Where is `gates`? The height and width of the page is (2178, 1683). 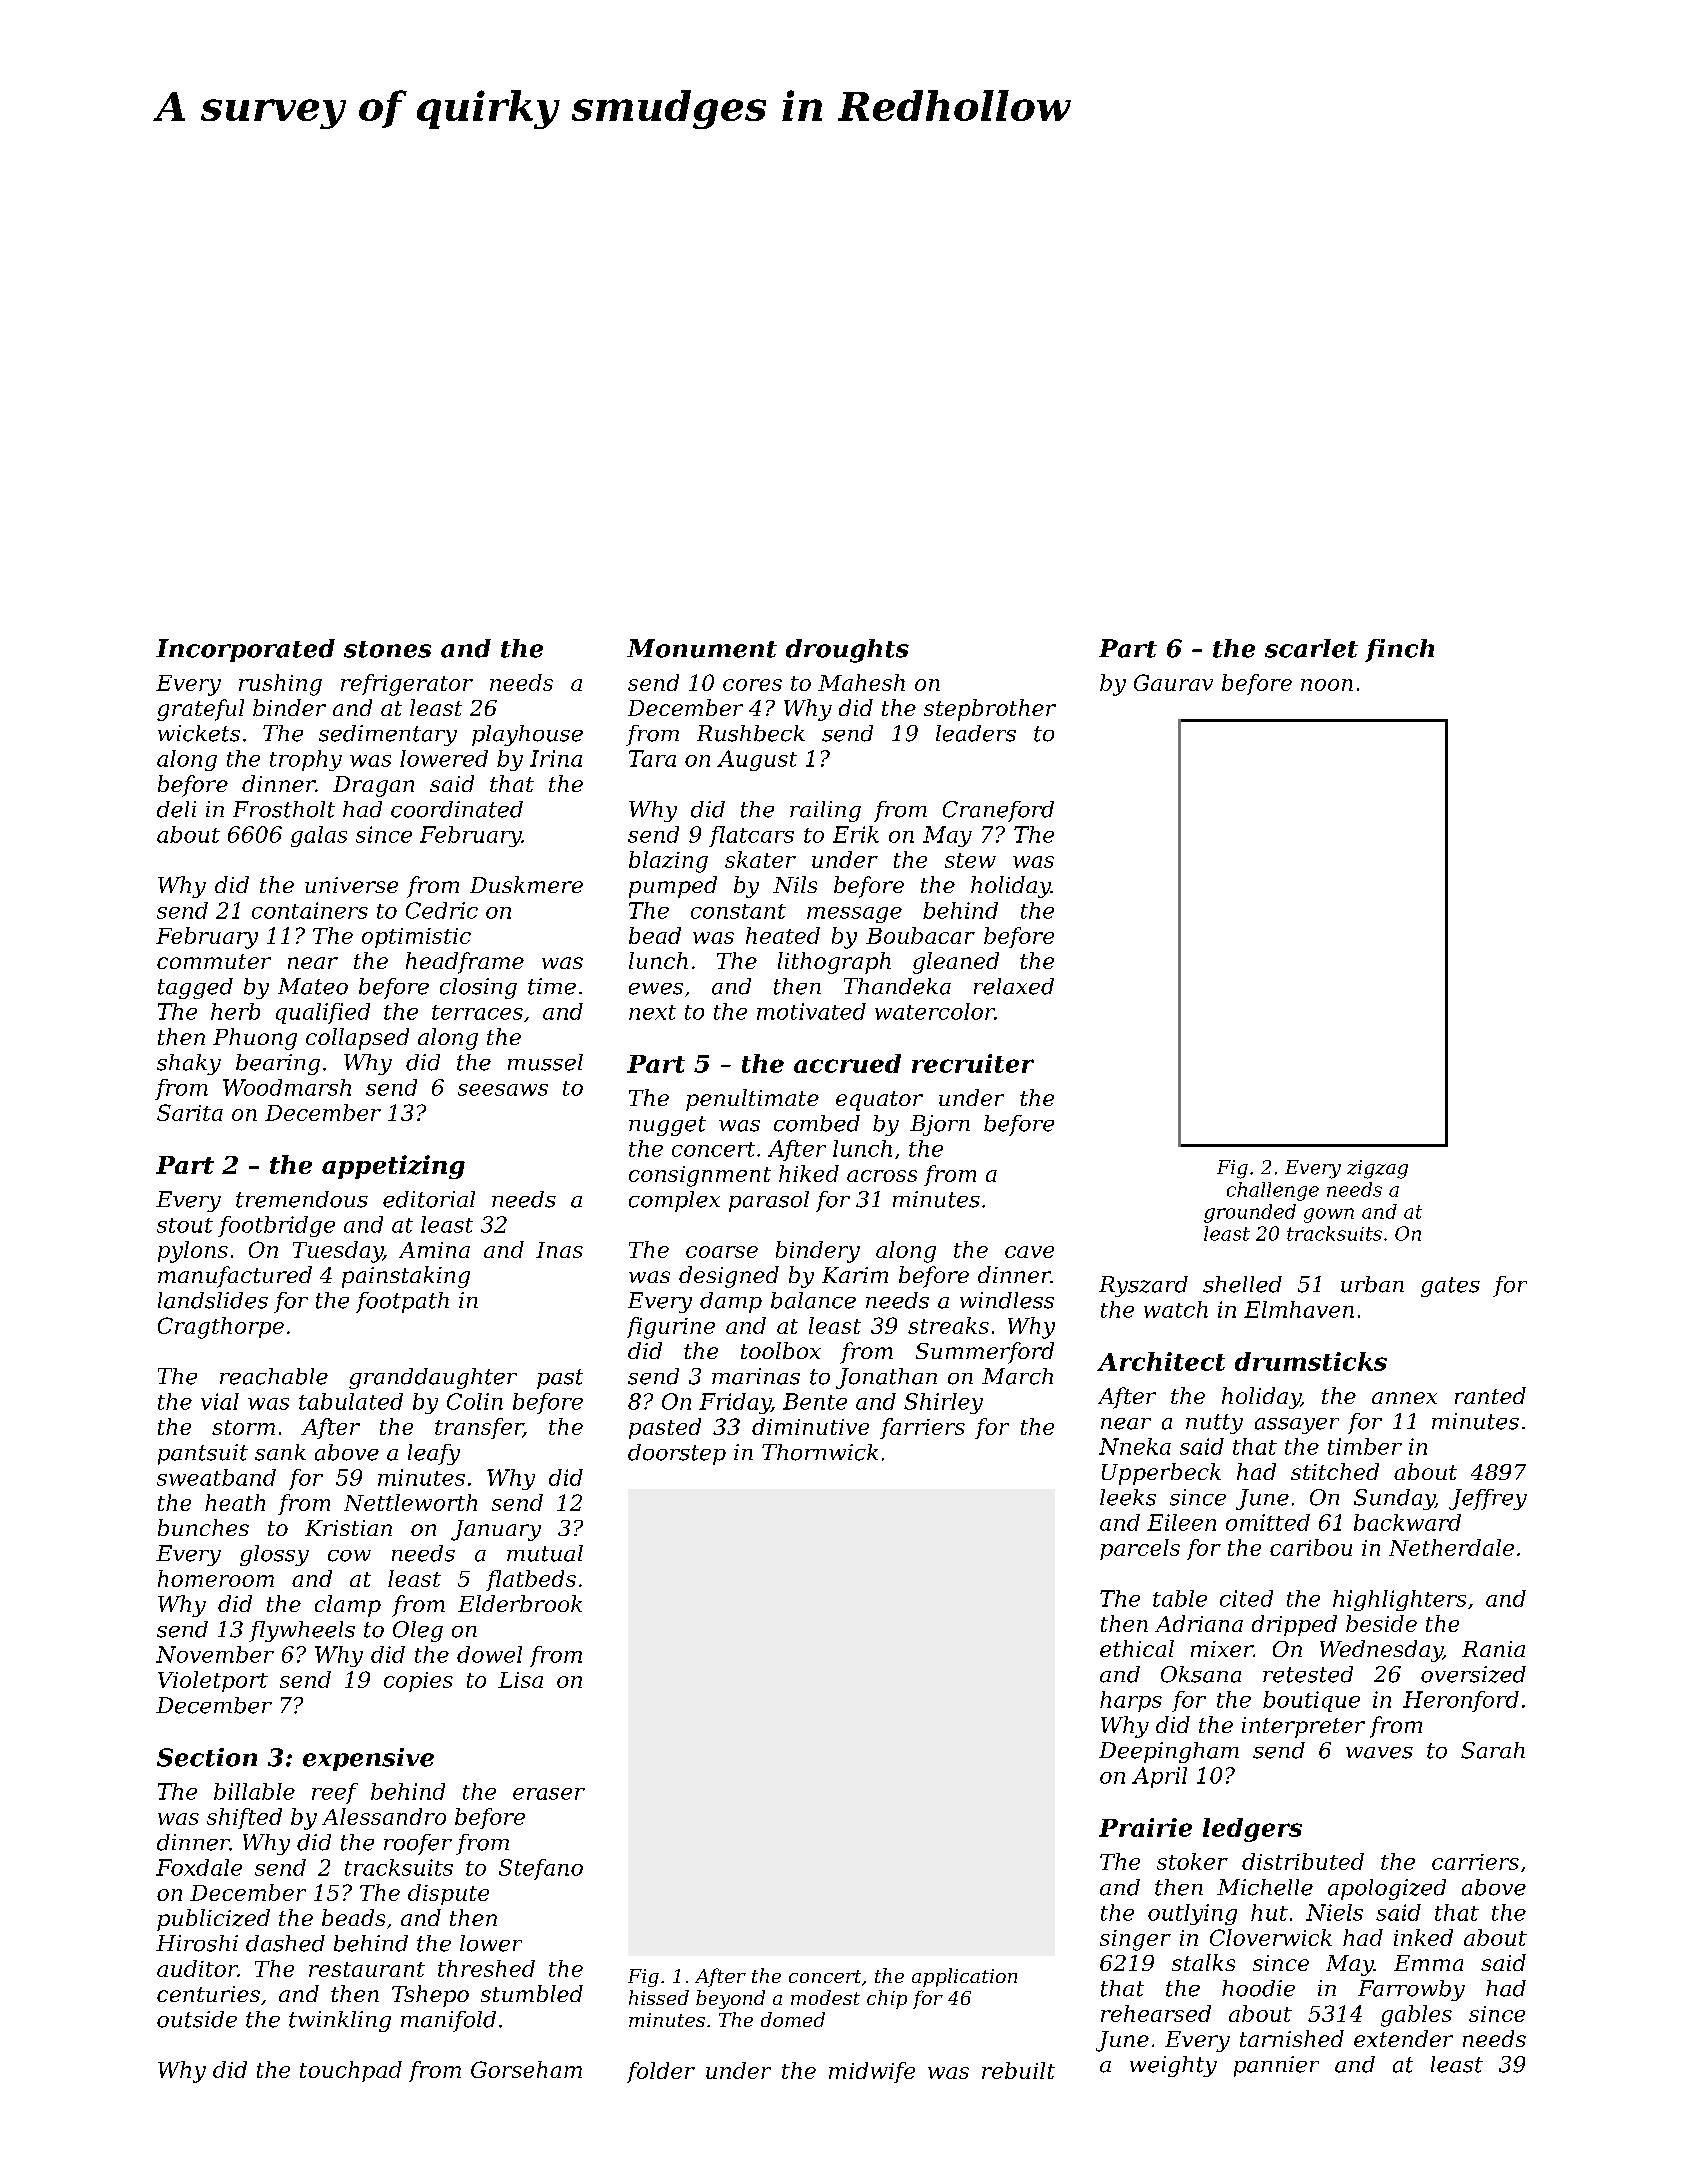
gates is located at coordinates (1450, 1287).
